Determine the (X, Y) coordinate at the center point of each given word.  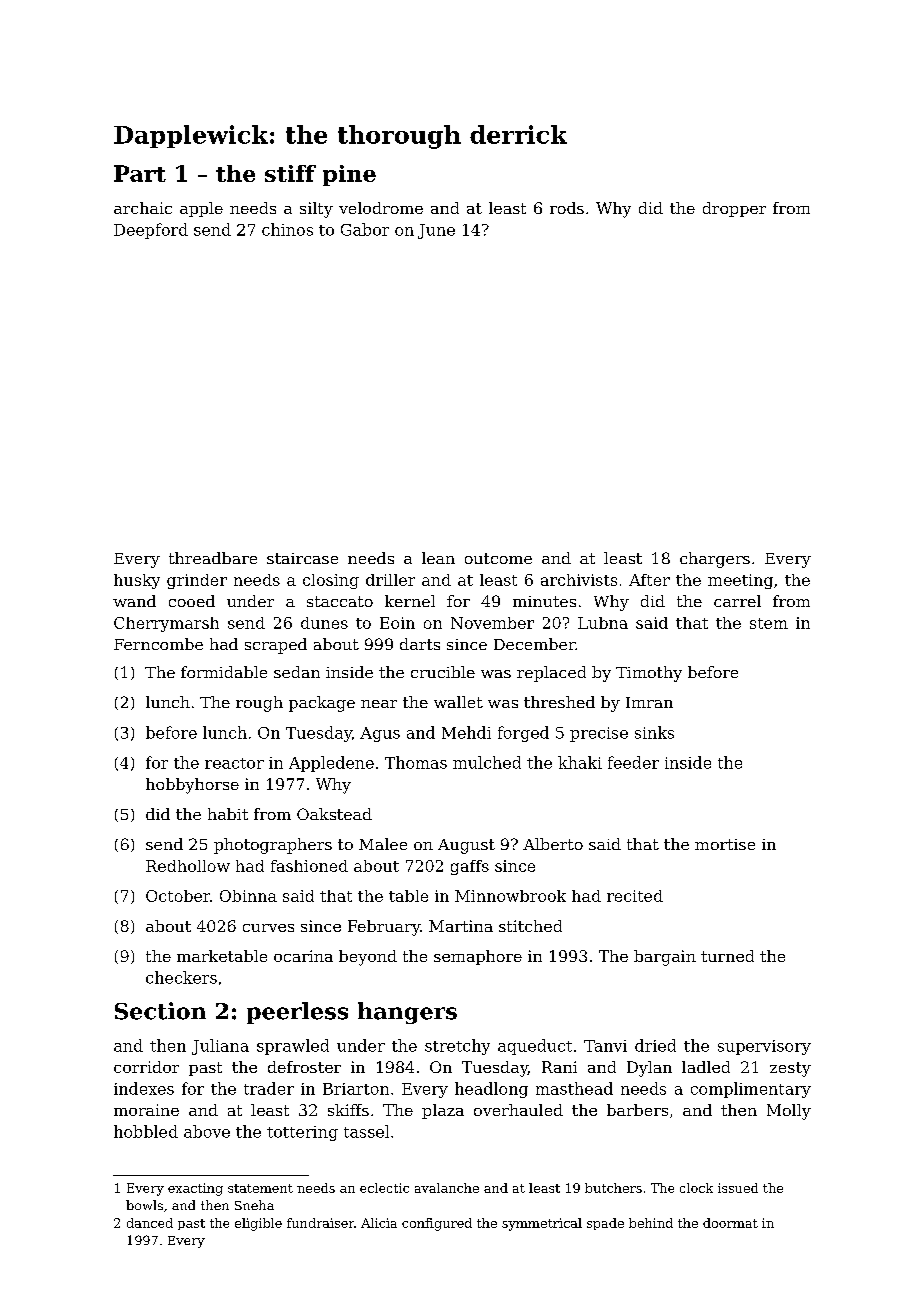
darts (420, 644)
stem (769, 623)
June (436, 231)
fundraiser (320, 1223)
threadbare (213, 558)
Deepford (151, 231)
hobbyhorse (192, 786)
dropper (734, 209)
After (649, 580)
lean (438, 558)
